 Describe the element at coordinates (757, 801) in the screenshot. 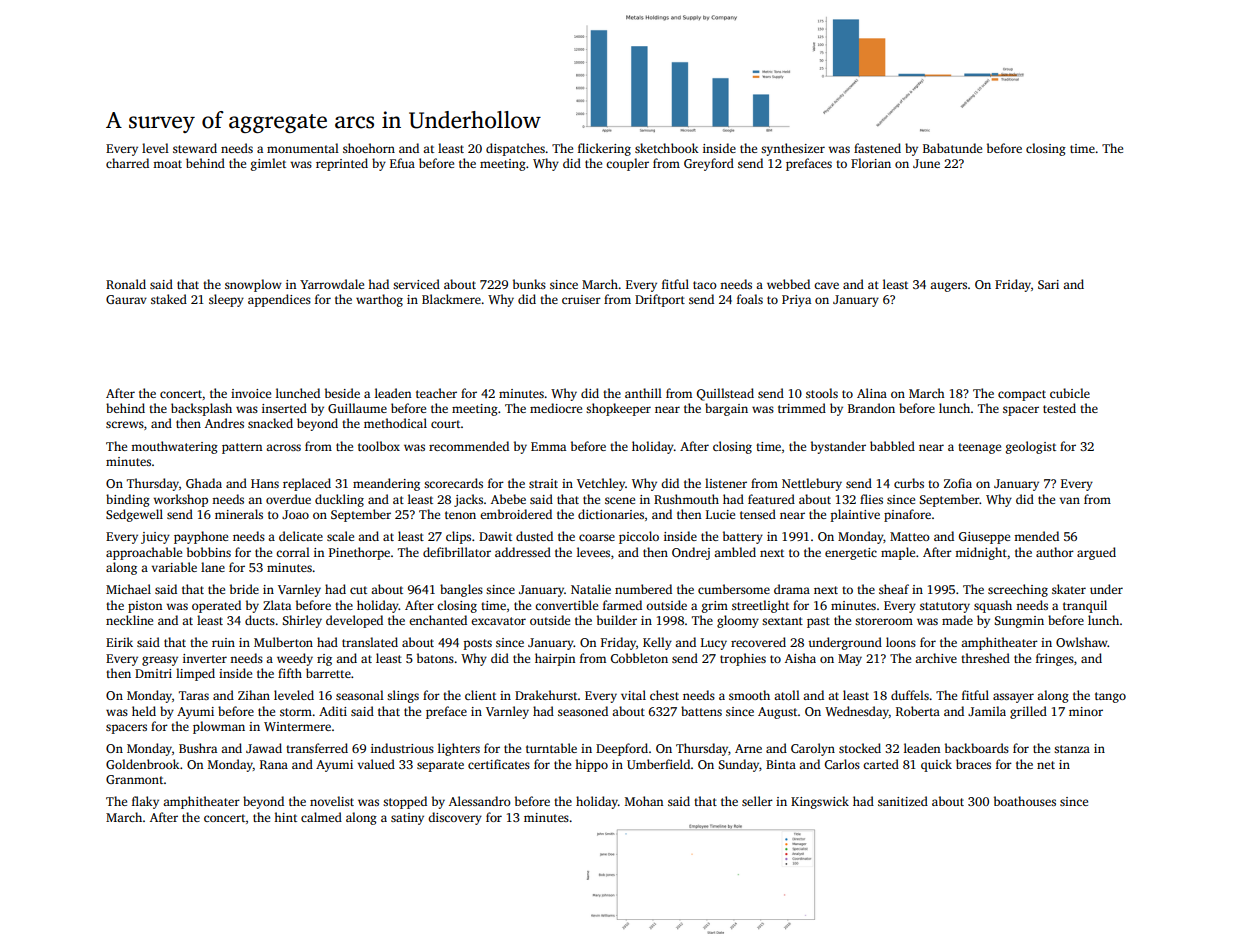

I see `seller` at that location.
